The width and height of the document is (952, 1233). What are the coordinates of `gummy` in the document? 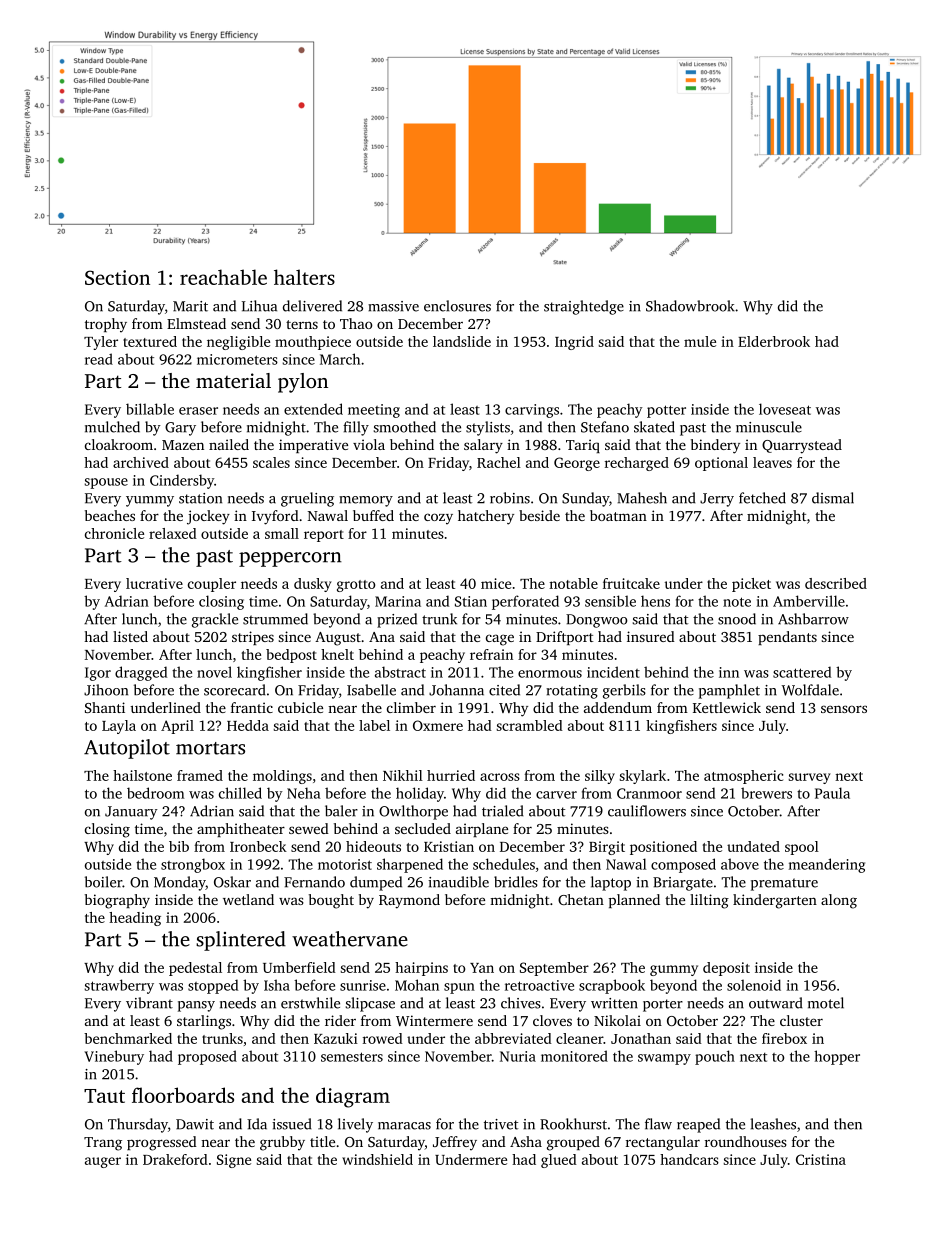 It's located at (674, 970).
